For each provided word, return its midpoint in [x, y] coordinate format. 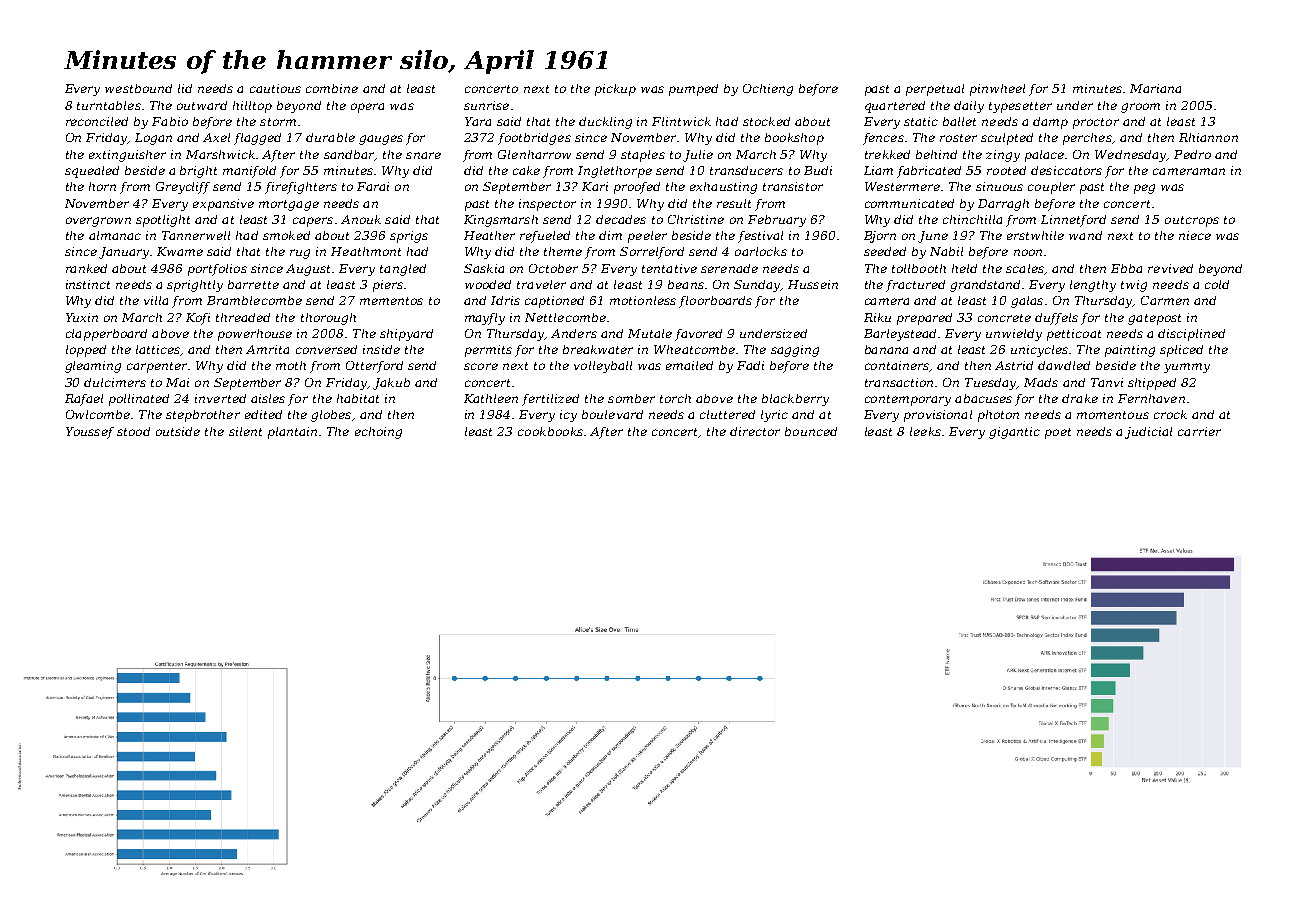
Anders [574, 333]
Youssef [90, 433]
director [755, 431]
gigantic [1014, 433]
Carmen [1165, 300]
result [734, 203]
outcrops [1192, 221]
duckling [605, 123]
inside [381, 349]
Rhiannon [1208, 137]
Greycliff [183, 188]
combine [332, 88]
